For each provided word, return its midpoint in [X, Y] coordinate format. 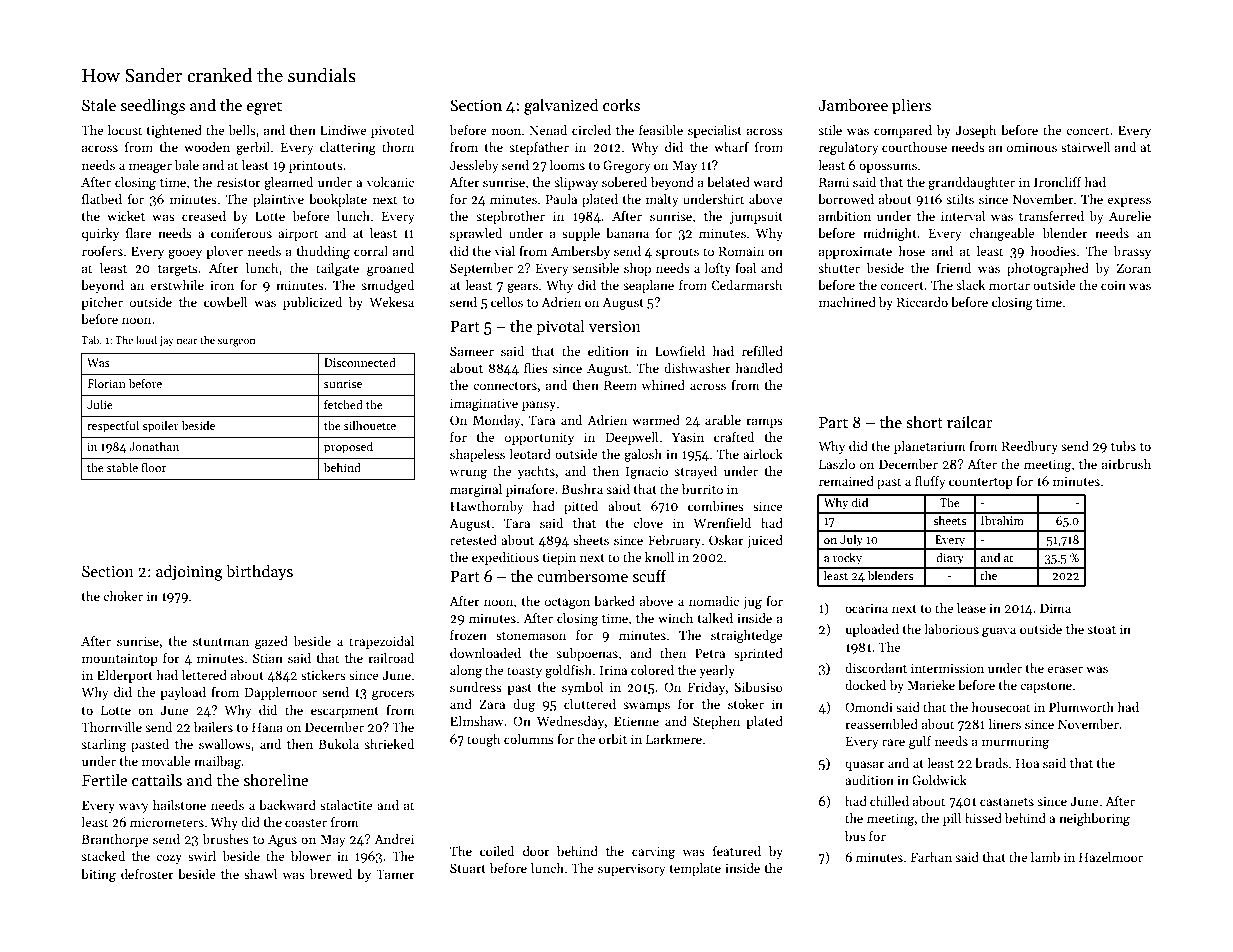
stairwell [1085, 147]
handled [759, 368]
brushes [225, 839]
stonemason [531, 636]
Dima [1055, 608]
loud [146, 340]
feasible [661, 130]
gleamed [288, 183]
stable [122, 467]
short [924, 422]
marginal [476, 490]
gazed [271, 642]
